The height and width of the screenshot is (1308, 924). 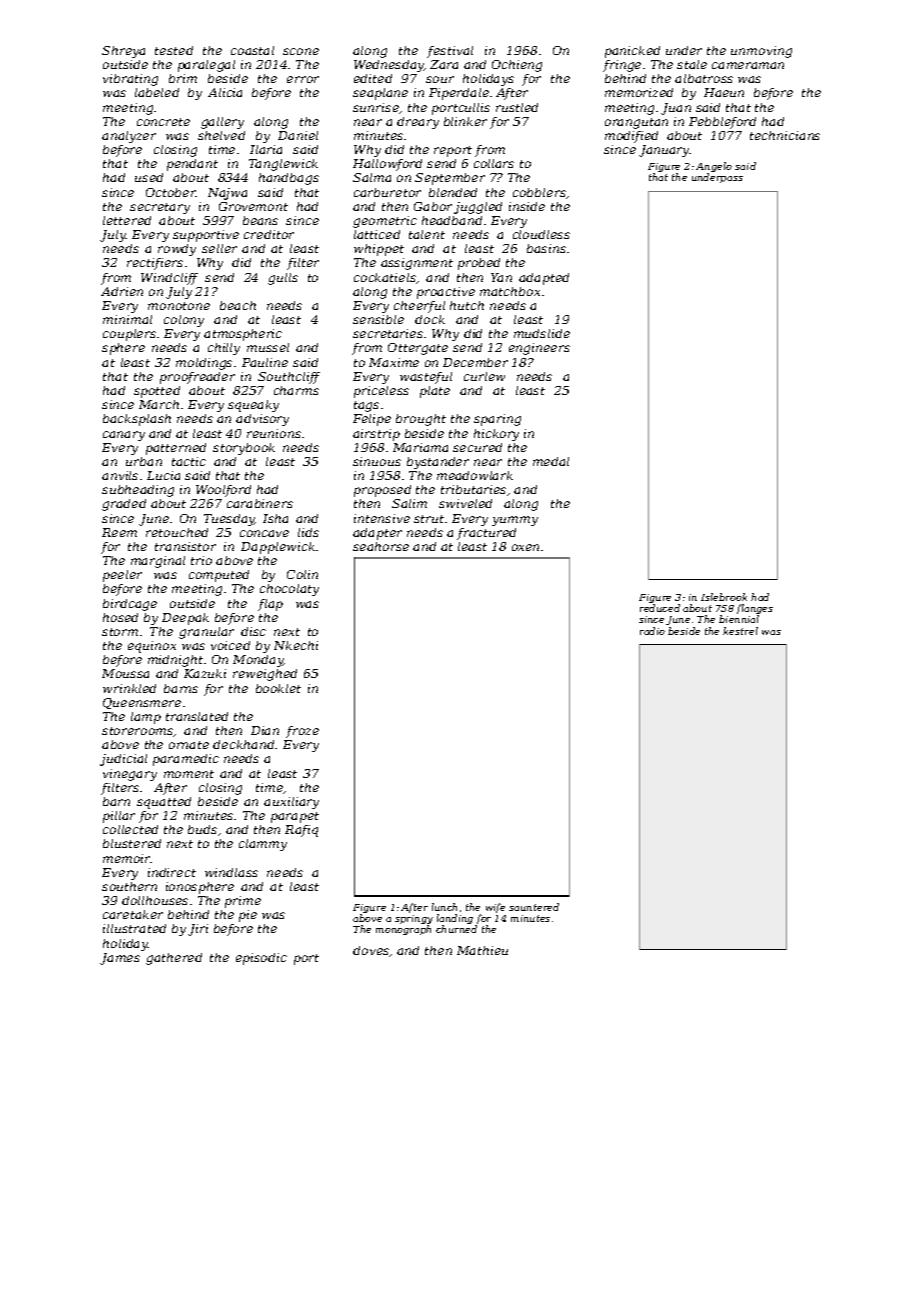 I want to click on wife, so click(x=495, y=908).
